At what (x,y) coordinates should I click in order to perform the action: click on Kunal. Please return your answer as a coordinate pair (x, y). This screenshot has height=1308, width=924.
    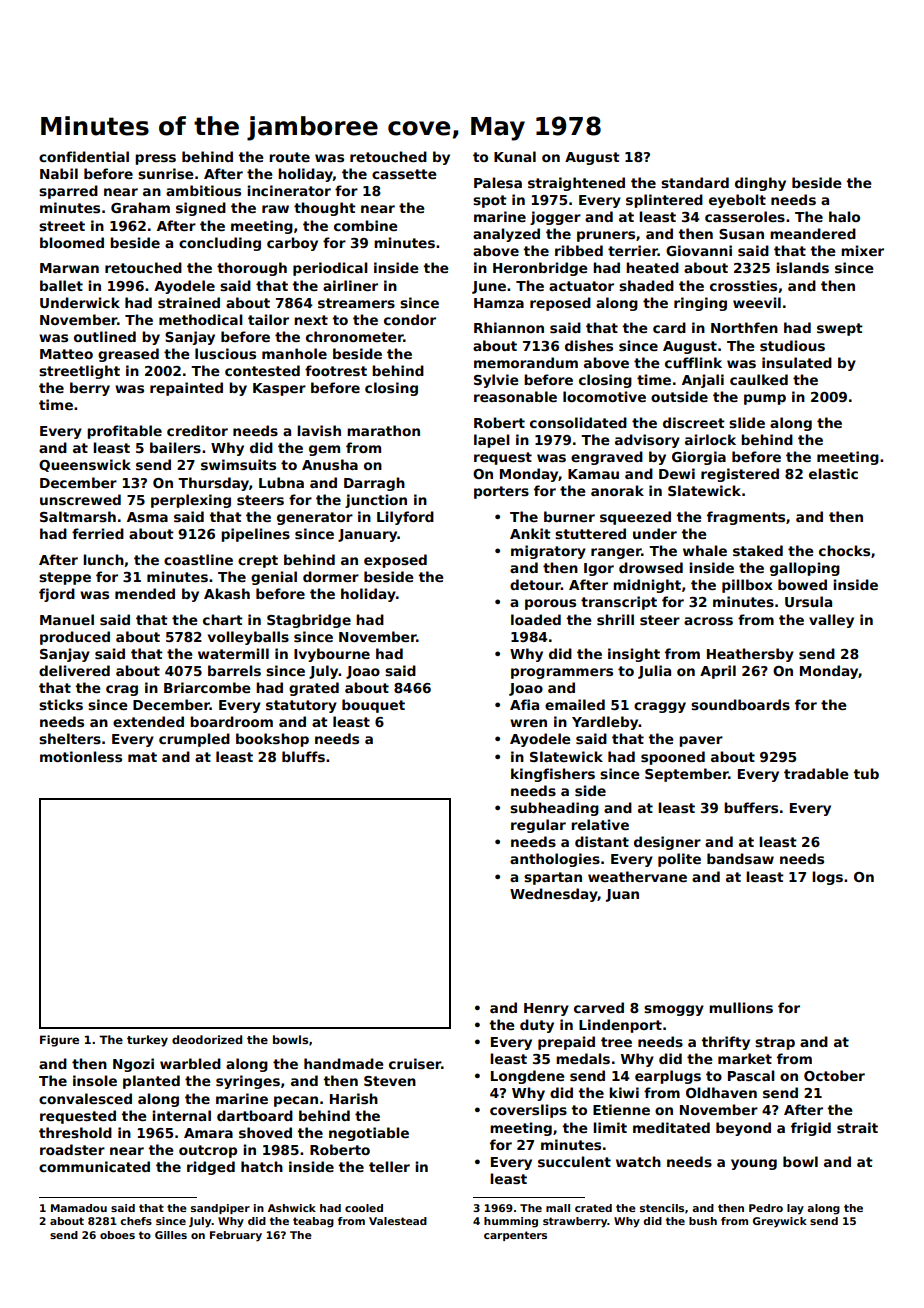
    Looking at the image, I should click on (515, 156).
